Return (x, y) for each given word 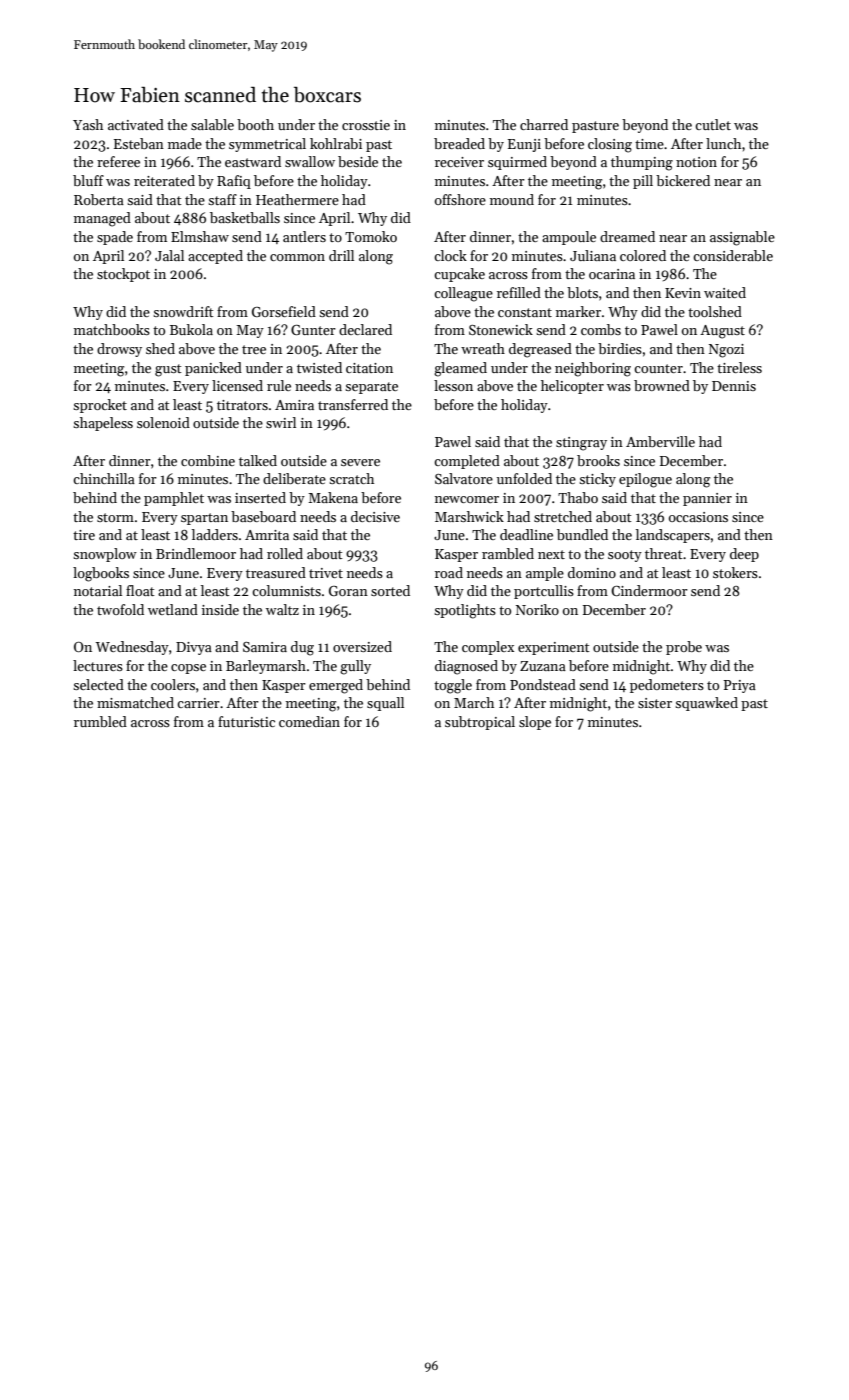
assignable (742, 238)
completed (467, 462)
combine (208, 460)
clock (450, 255)
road (449, 572)
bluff (88, 180)
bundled (582, 534)
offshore (460, 199)
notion (696, 162)
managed (102, 219)
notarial (98, 590)
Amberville (660, 441)
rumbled (100, 721)
